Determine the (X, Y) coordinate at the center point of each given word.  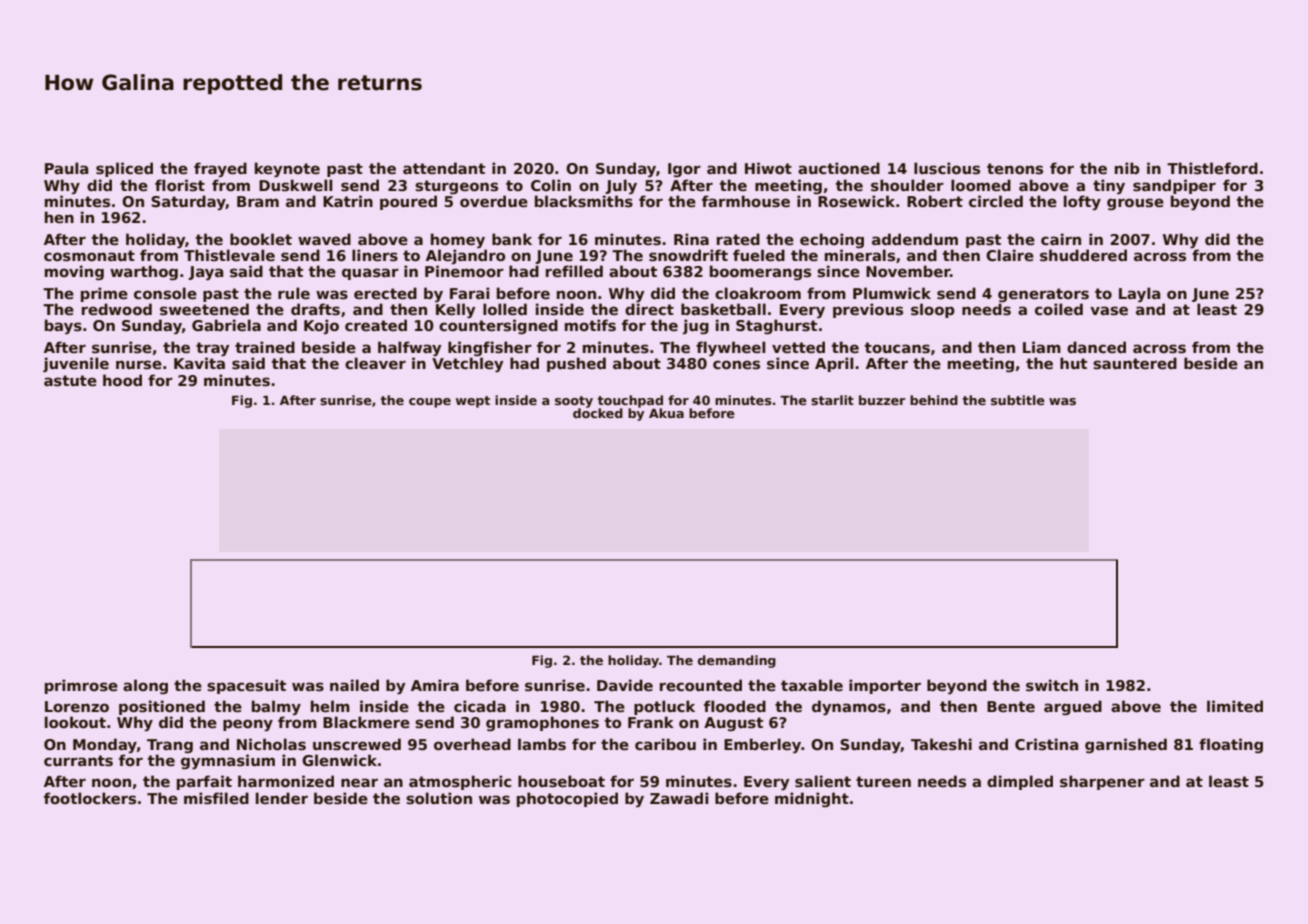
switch (1052, 685)
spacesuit (246, 686)
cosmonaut (89, 256)
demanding (737, 661)
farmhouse (746, 201)
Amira (435, 685)
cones (736, 365)
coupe (430, 403)
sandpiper (1174, 186)
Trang (170, 746)
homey (458, 240)
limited (1235, 706)
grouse (1135, 204)
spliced (124, 169)
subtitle (1018, 400)
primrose (81, 686)
